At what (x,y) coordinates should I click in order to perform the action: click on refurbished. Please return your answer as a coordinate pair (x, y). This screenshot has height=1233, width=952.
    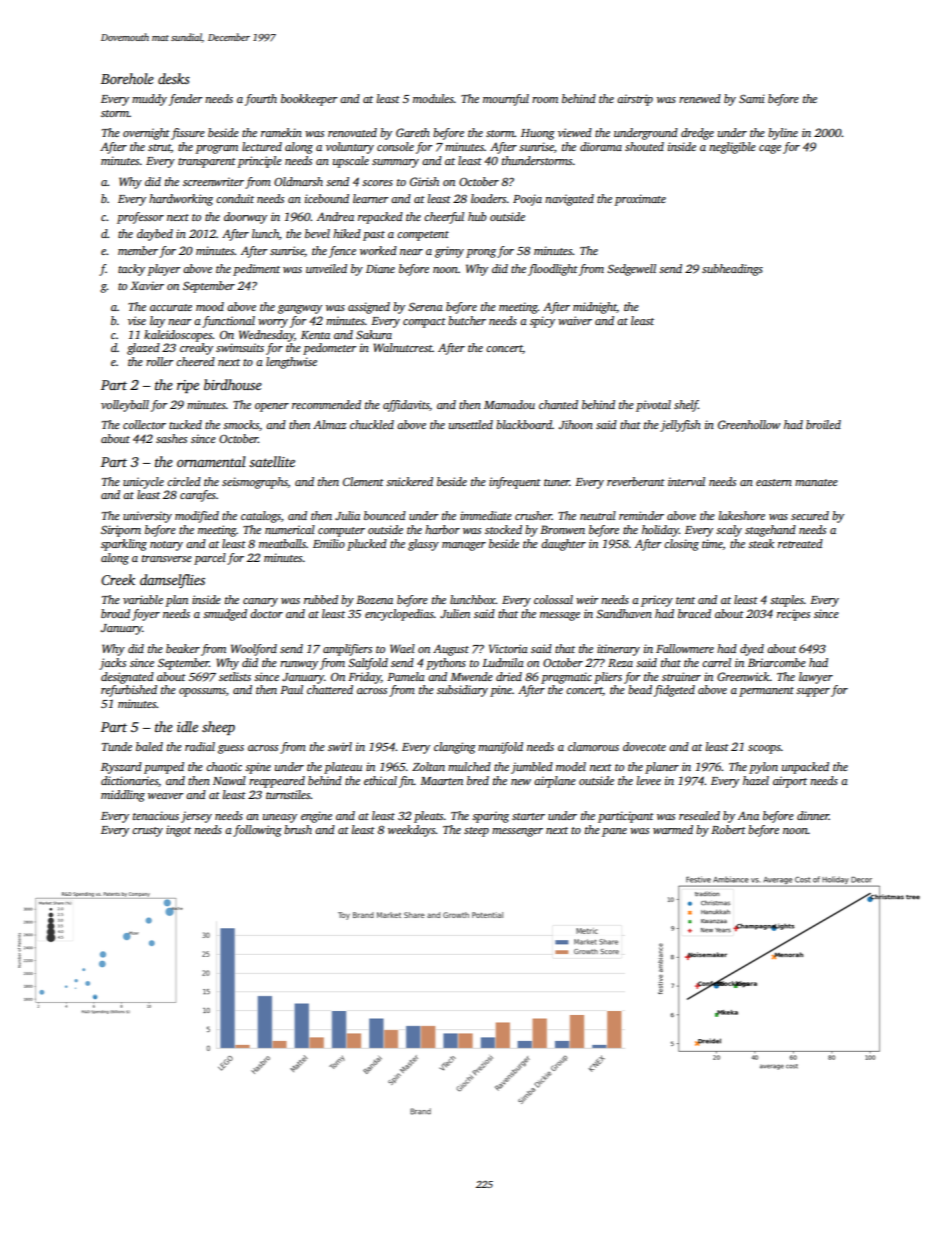
    Looking at the image, I should click on (129, 691).
